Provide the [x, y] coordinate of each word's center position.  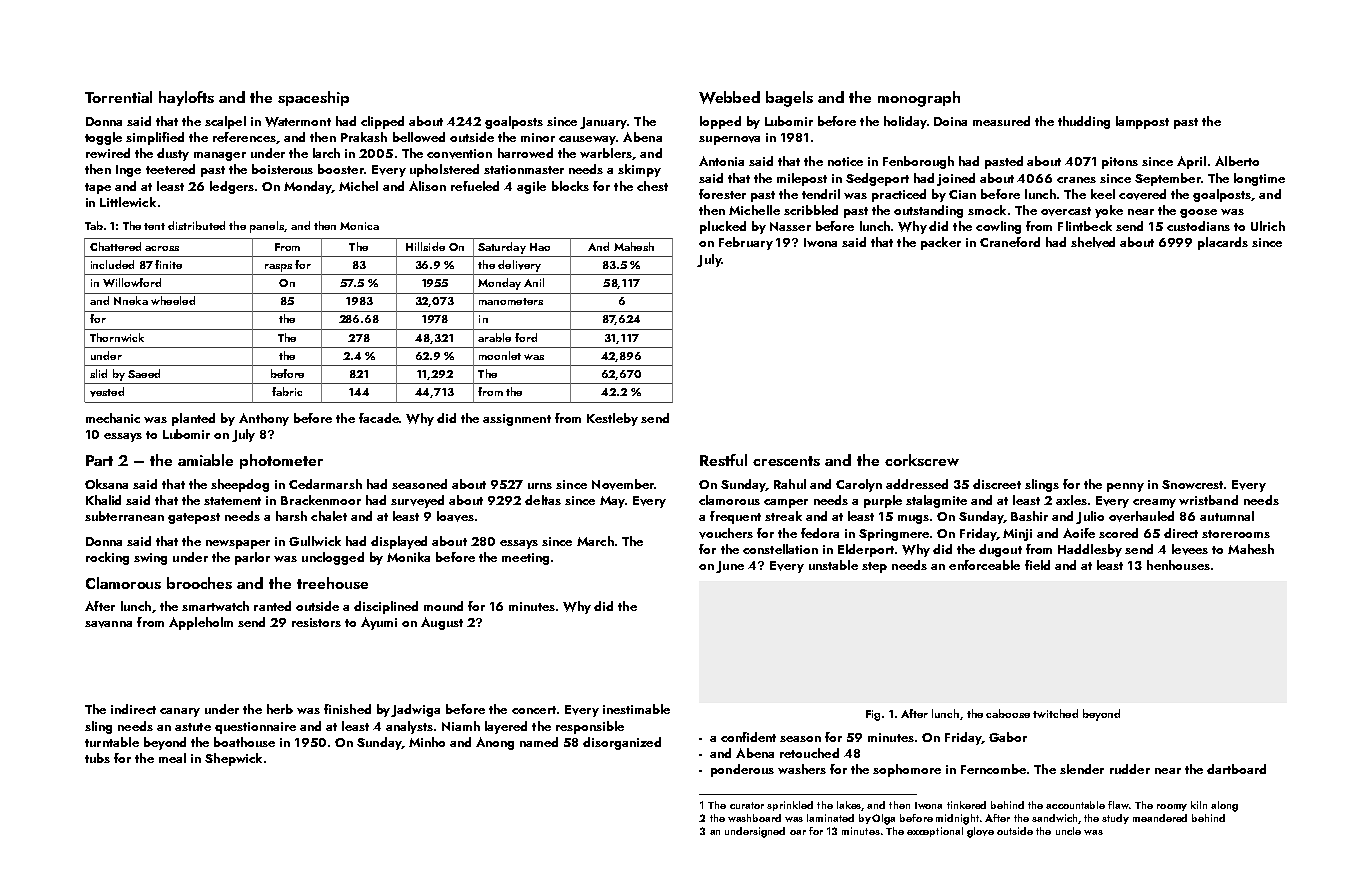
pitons [1120, 163]
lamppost [1142, 122]
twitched [1055, 713]
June [730, 567]
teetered [170, 169]
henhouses [1178, 565]
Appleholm [201, 623]
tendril [821, 194]
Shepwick [233, 759]
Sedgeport [877, 179]
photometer [281, 461]
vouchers [726, 533]
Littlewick [128, 202]
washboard [754, 818]
